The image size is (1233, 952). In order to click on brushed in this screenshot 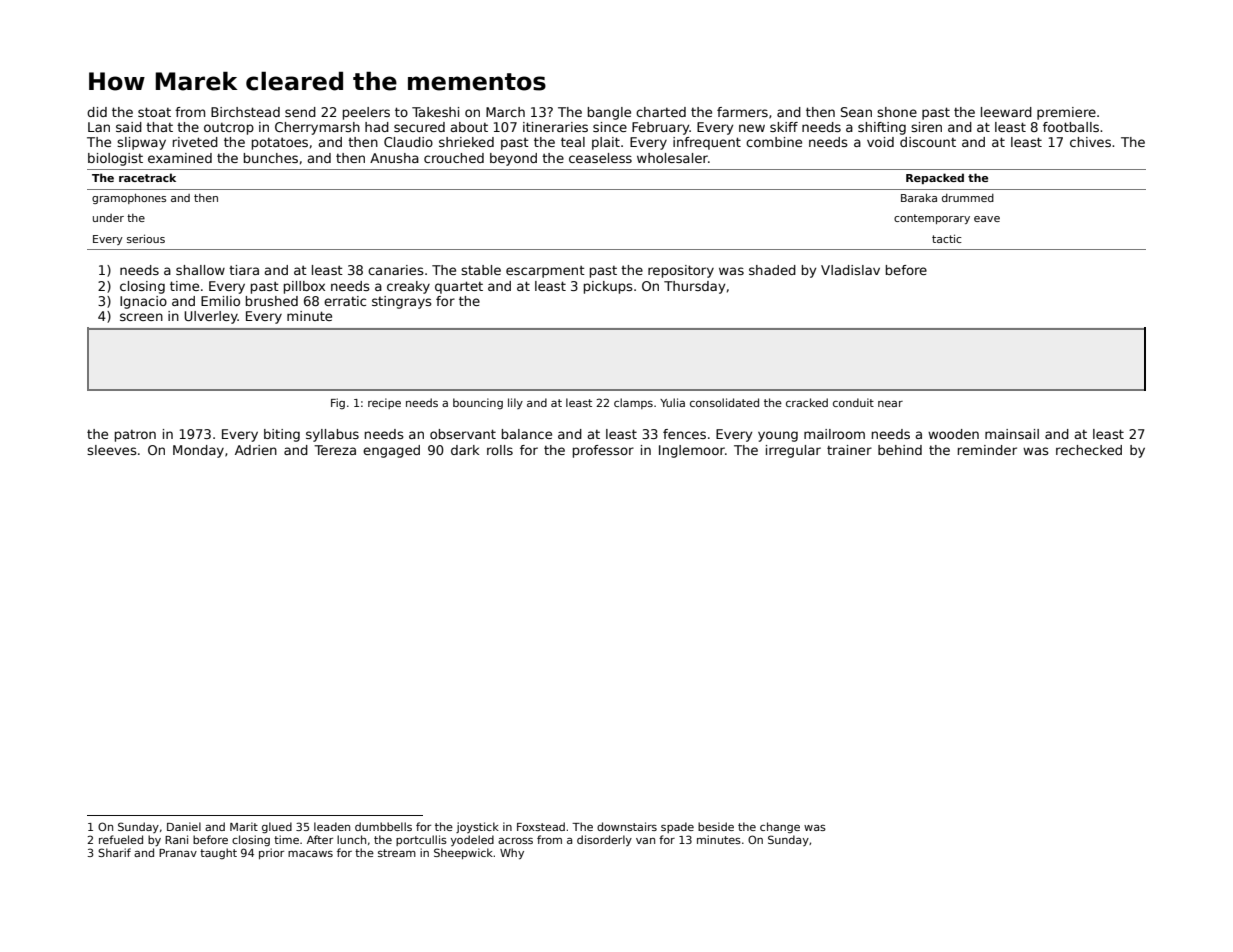, I will do `click(272, 301)`.
